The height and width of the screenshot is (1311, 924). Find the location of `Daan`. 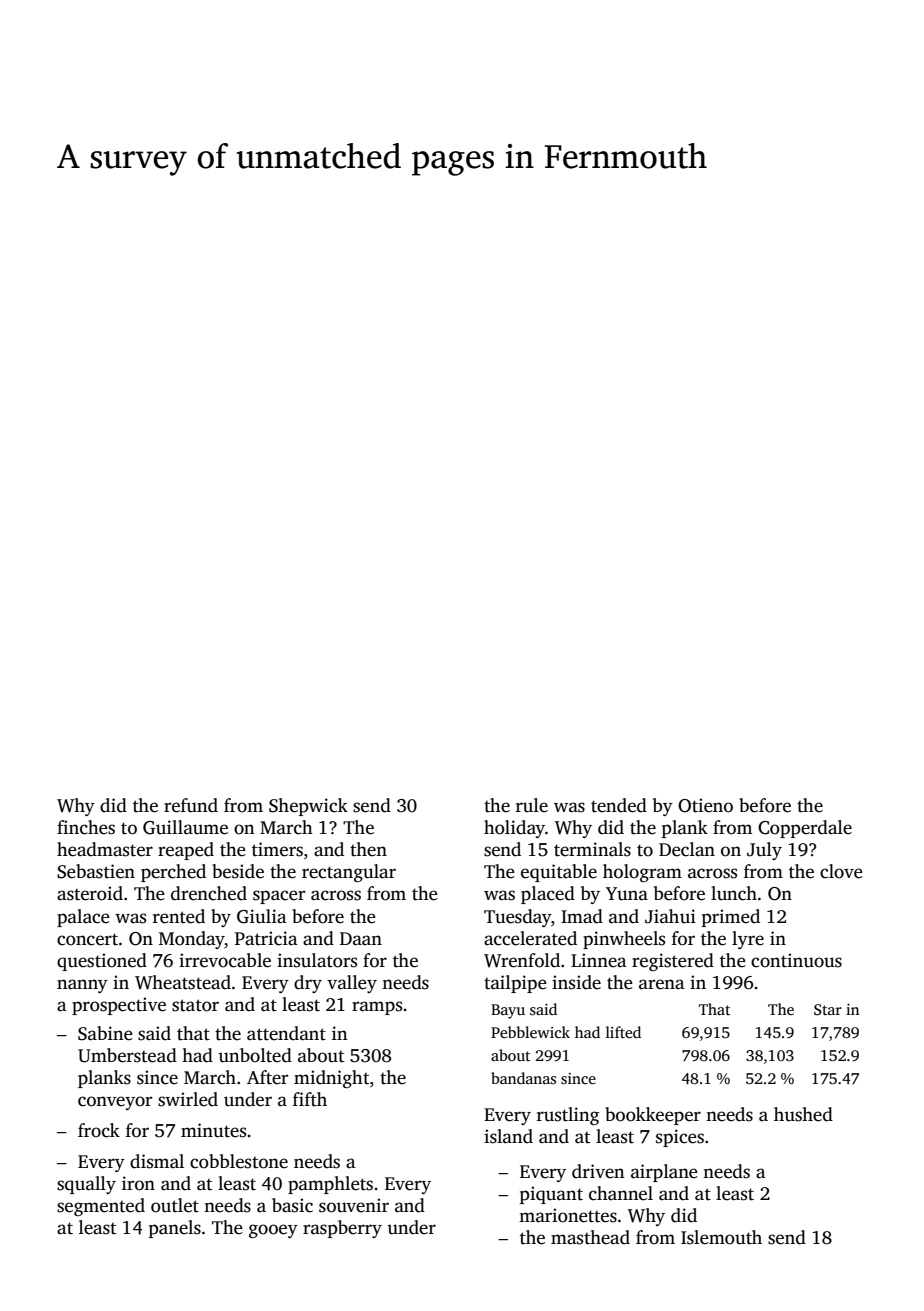

Daan is located at coordinates (361, 939).
